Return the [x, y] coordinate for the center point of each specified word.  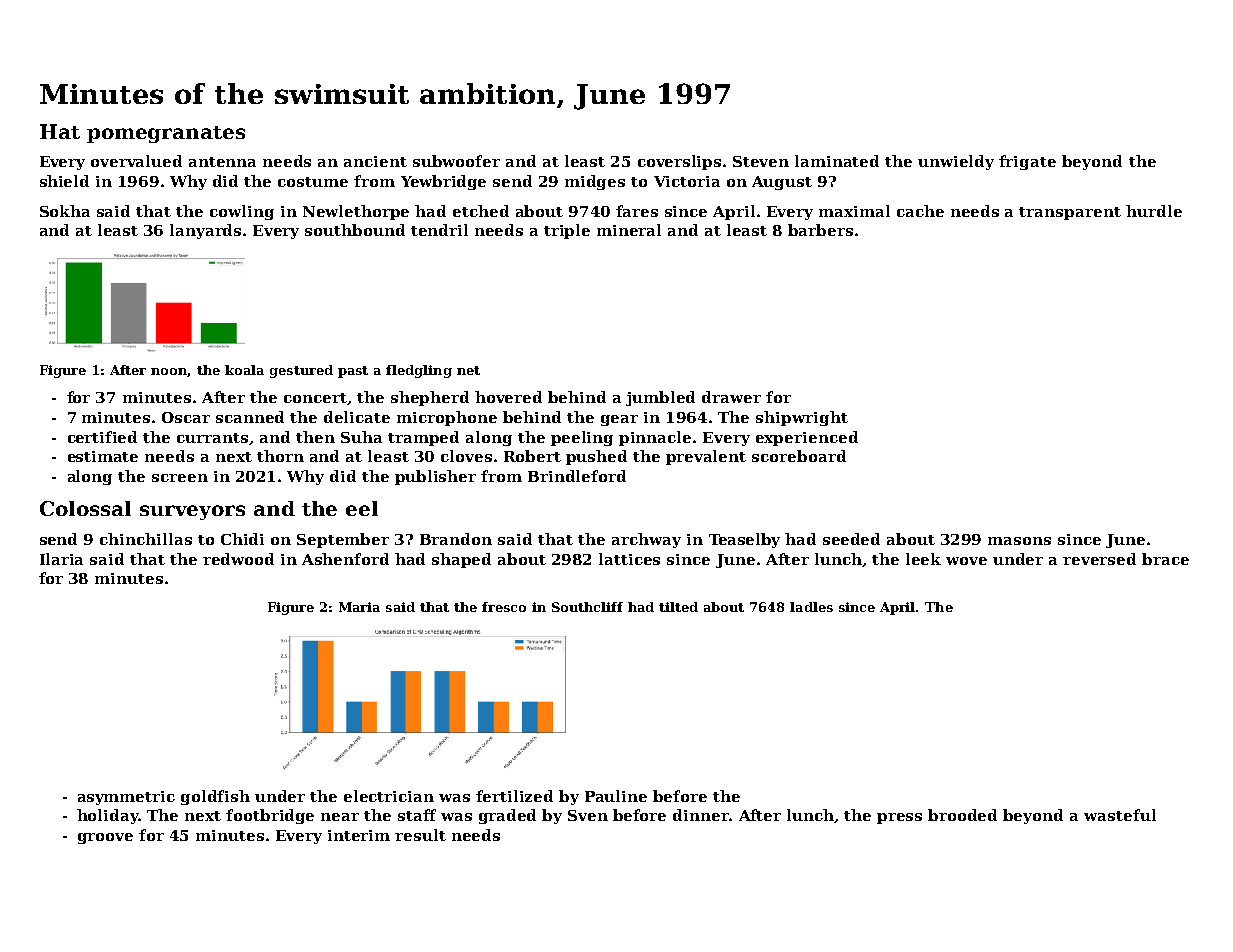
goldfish [215, 797]
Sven [588, 815]
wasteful [1120, 815]
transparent [1070, 213]
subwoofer [456, 161]
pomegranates [166, 134]
